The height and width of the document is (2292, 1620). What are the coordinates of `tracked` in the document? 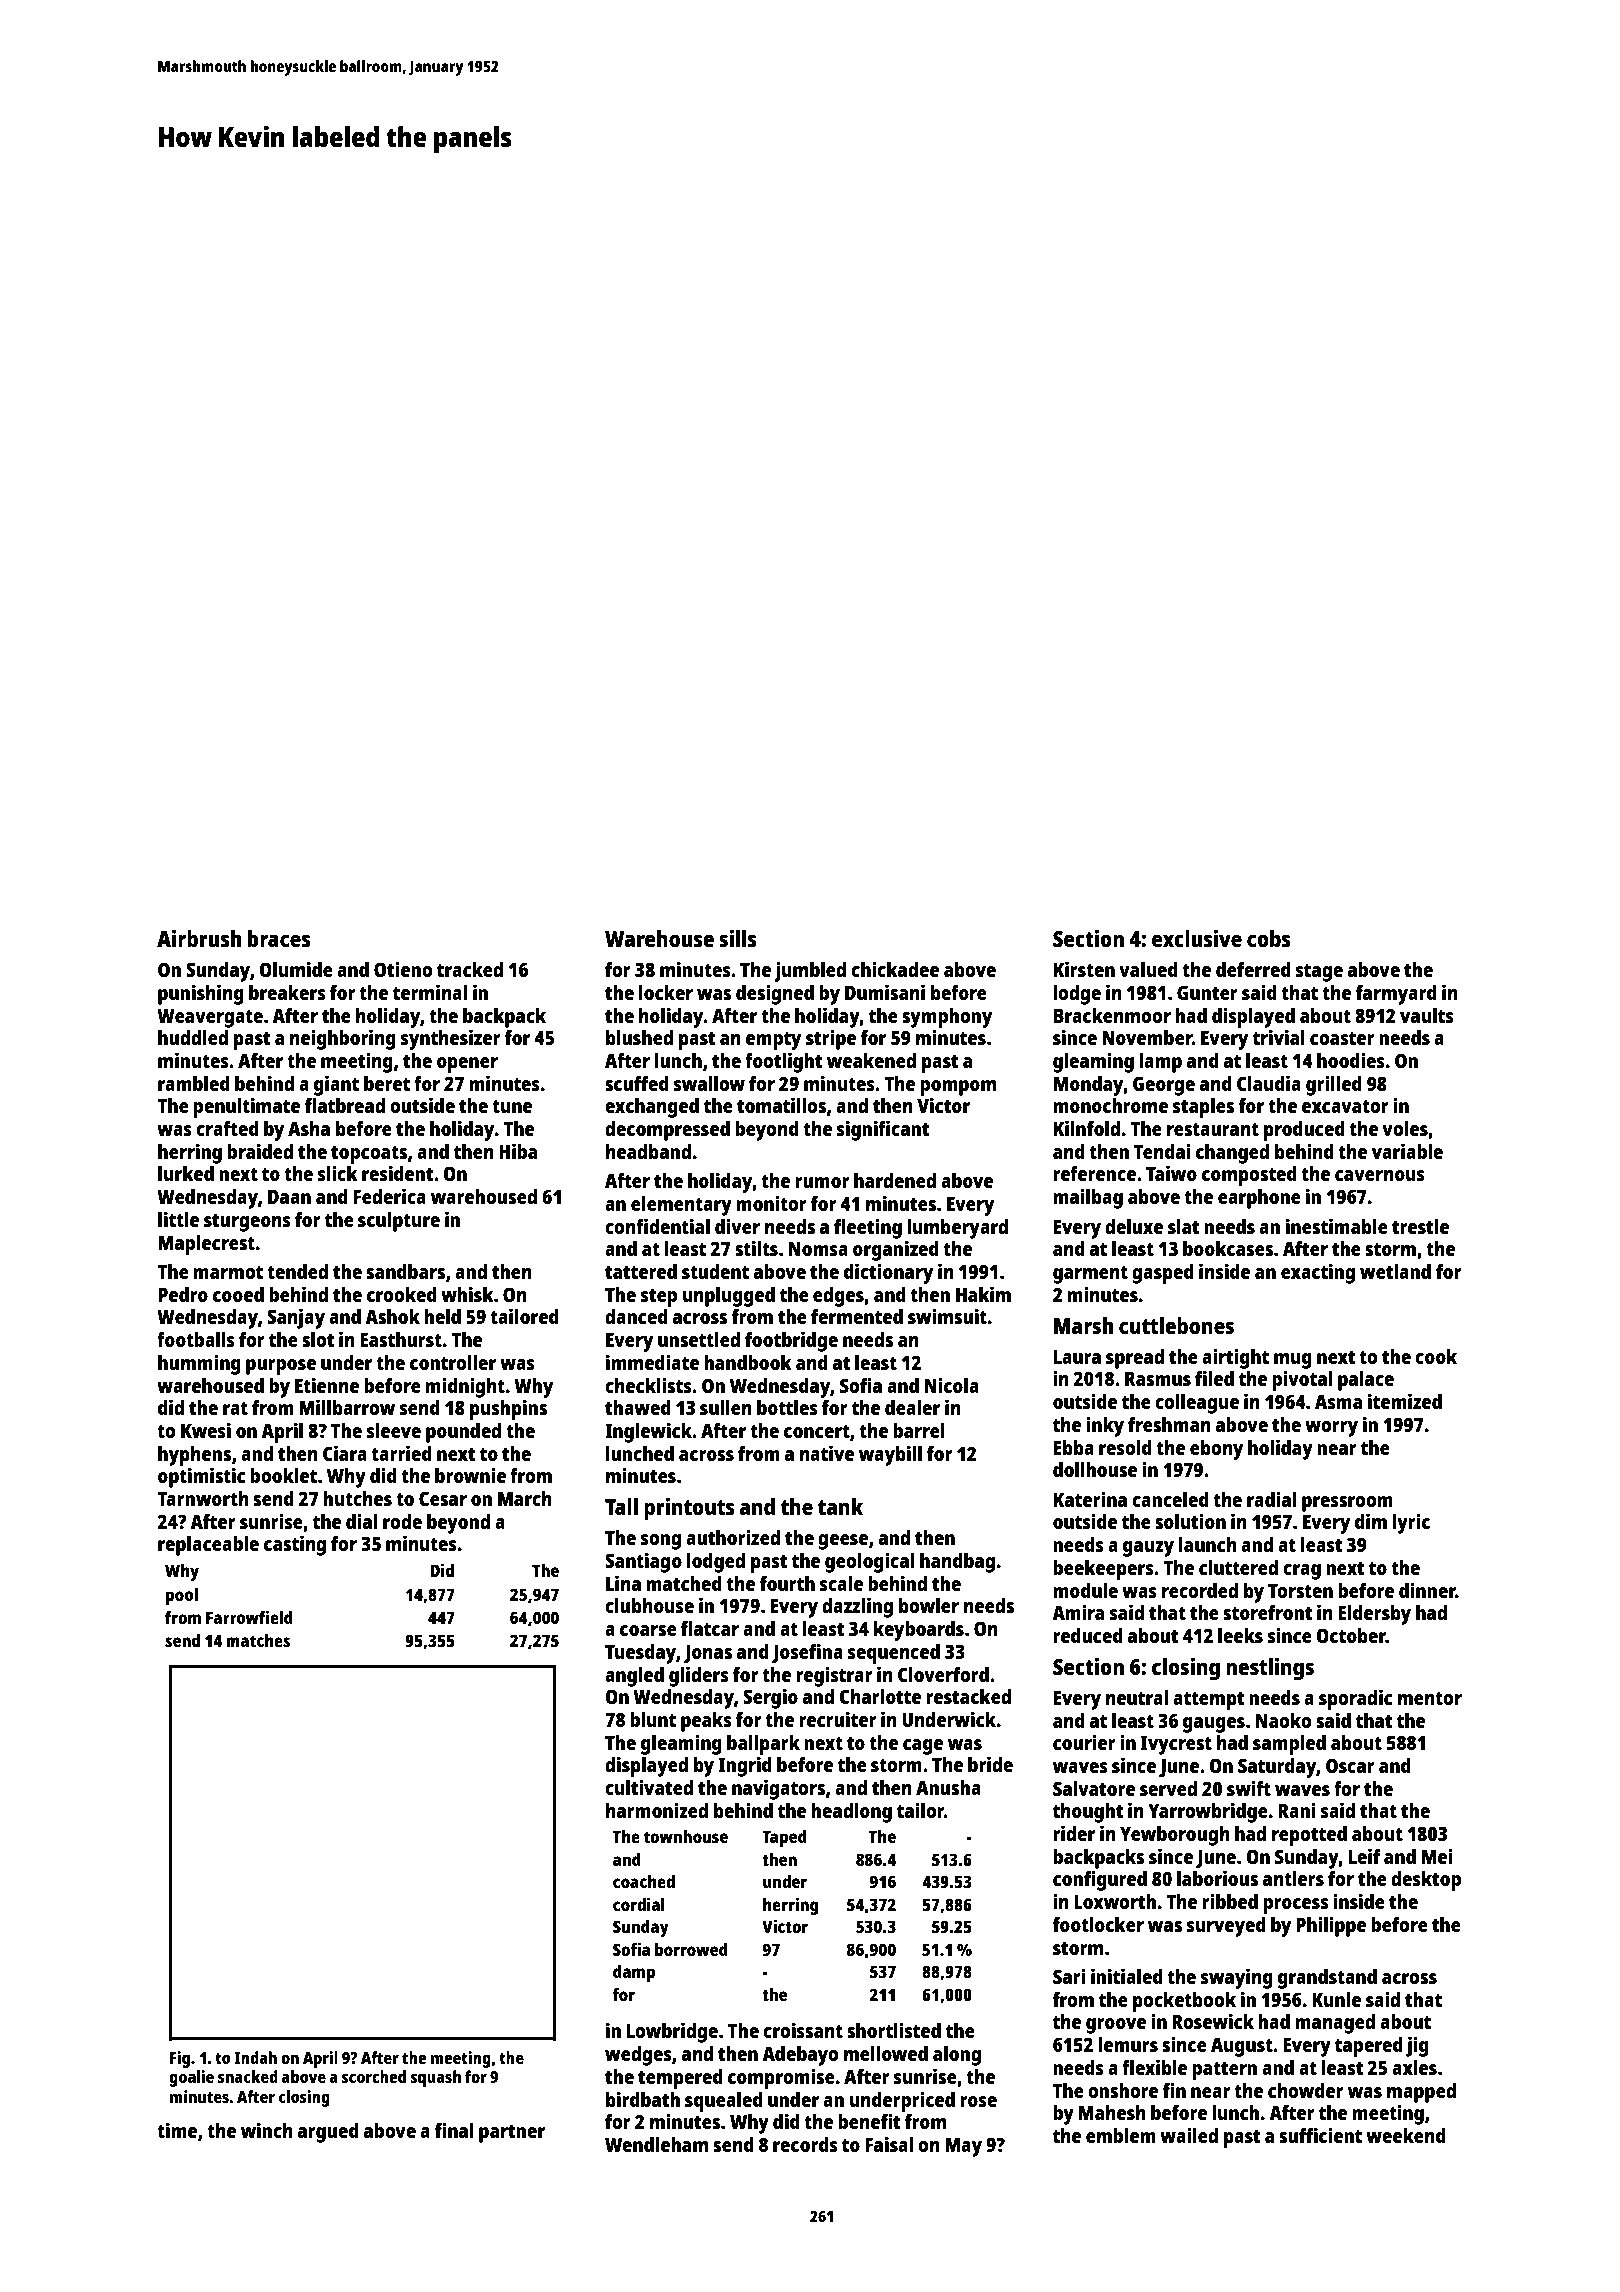 It's located at (470, 969).
